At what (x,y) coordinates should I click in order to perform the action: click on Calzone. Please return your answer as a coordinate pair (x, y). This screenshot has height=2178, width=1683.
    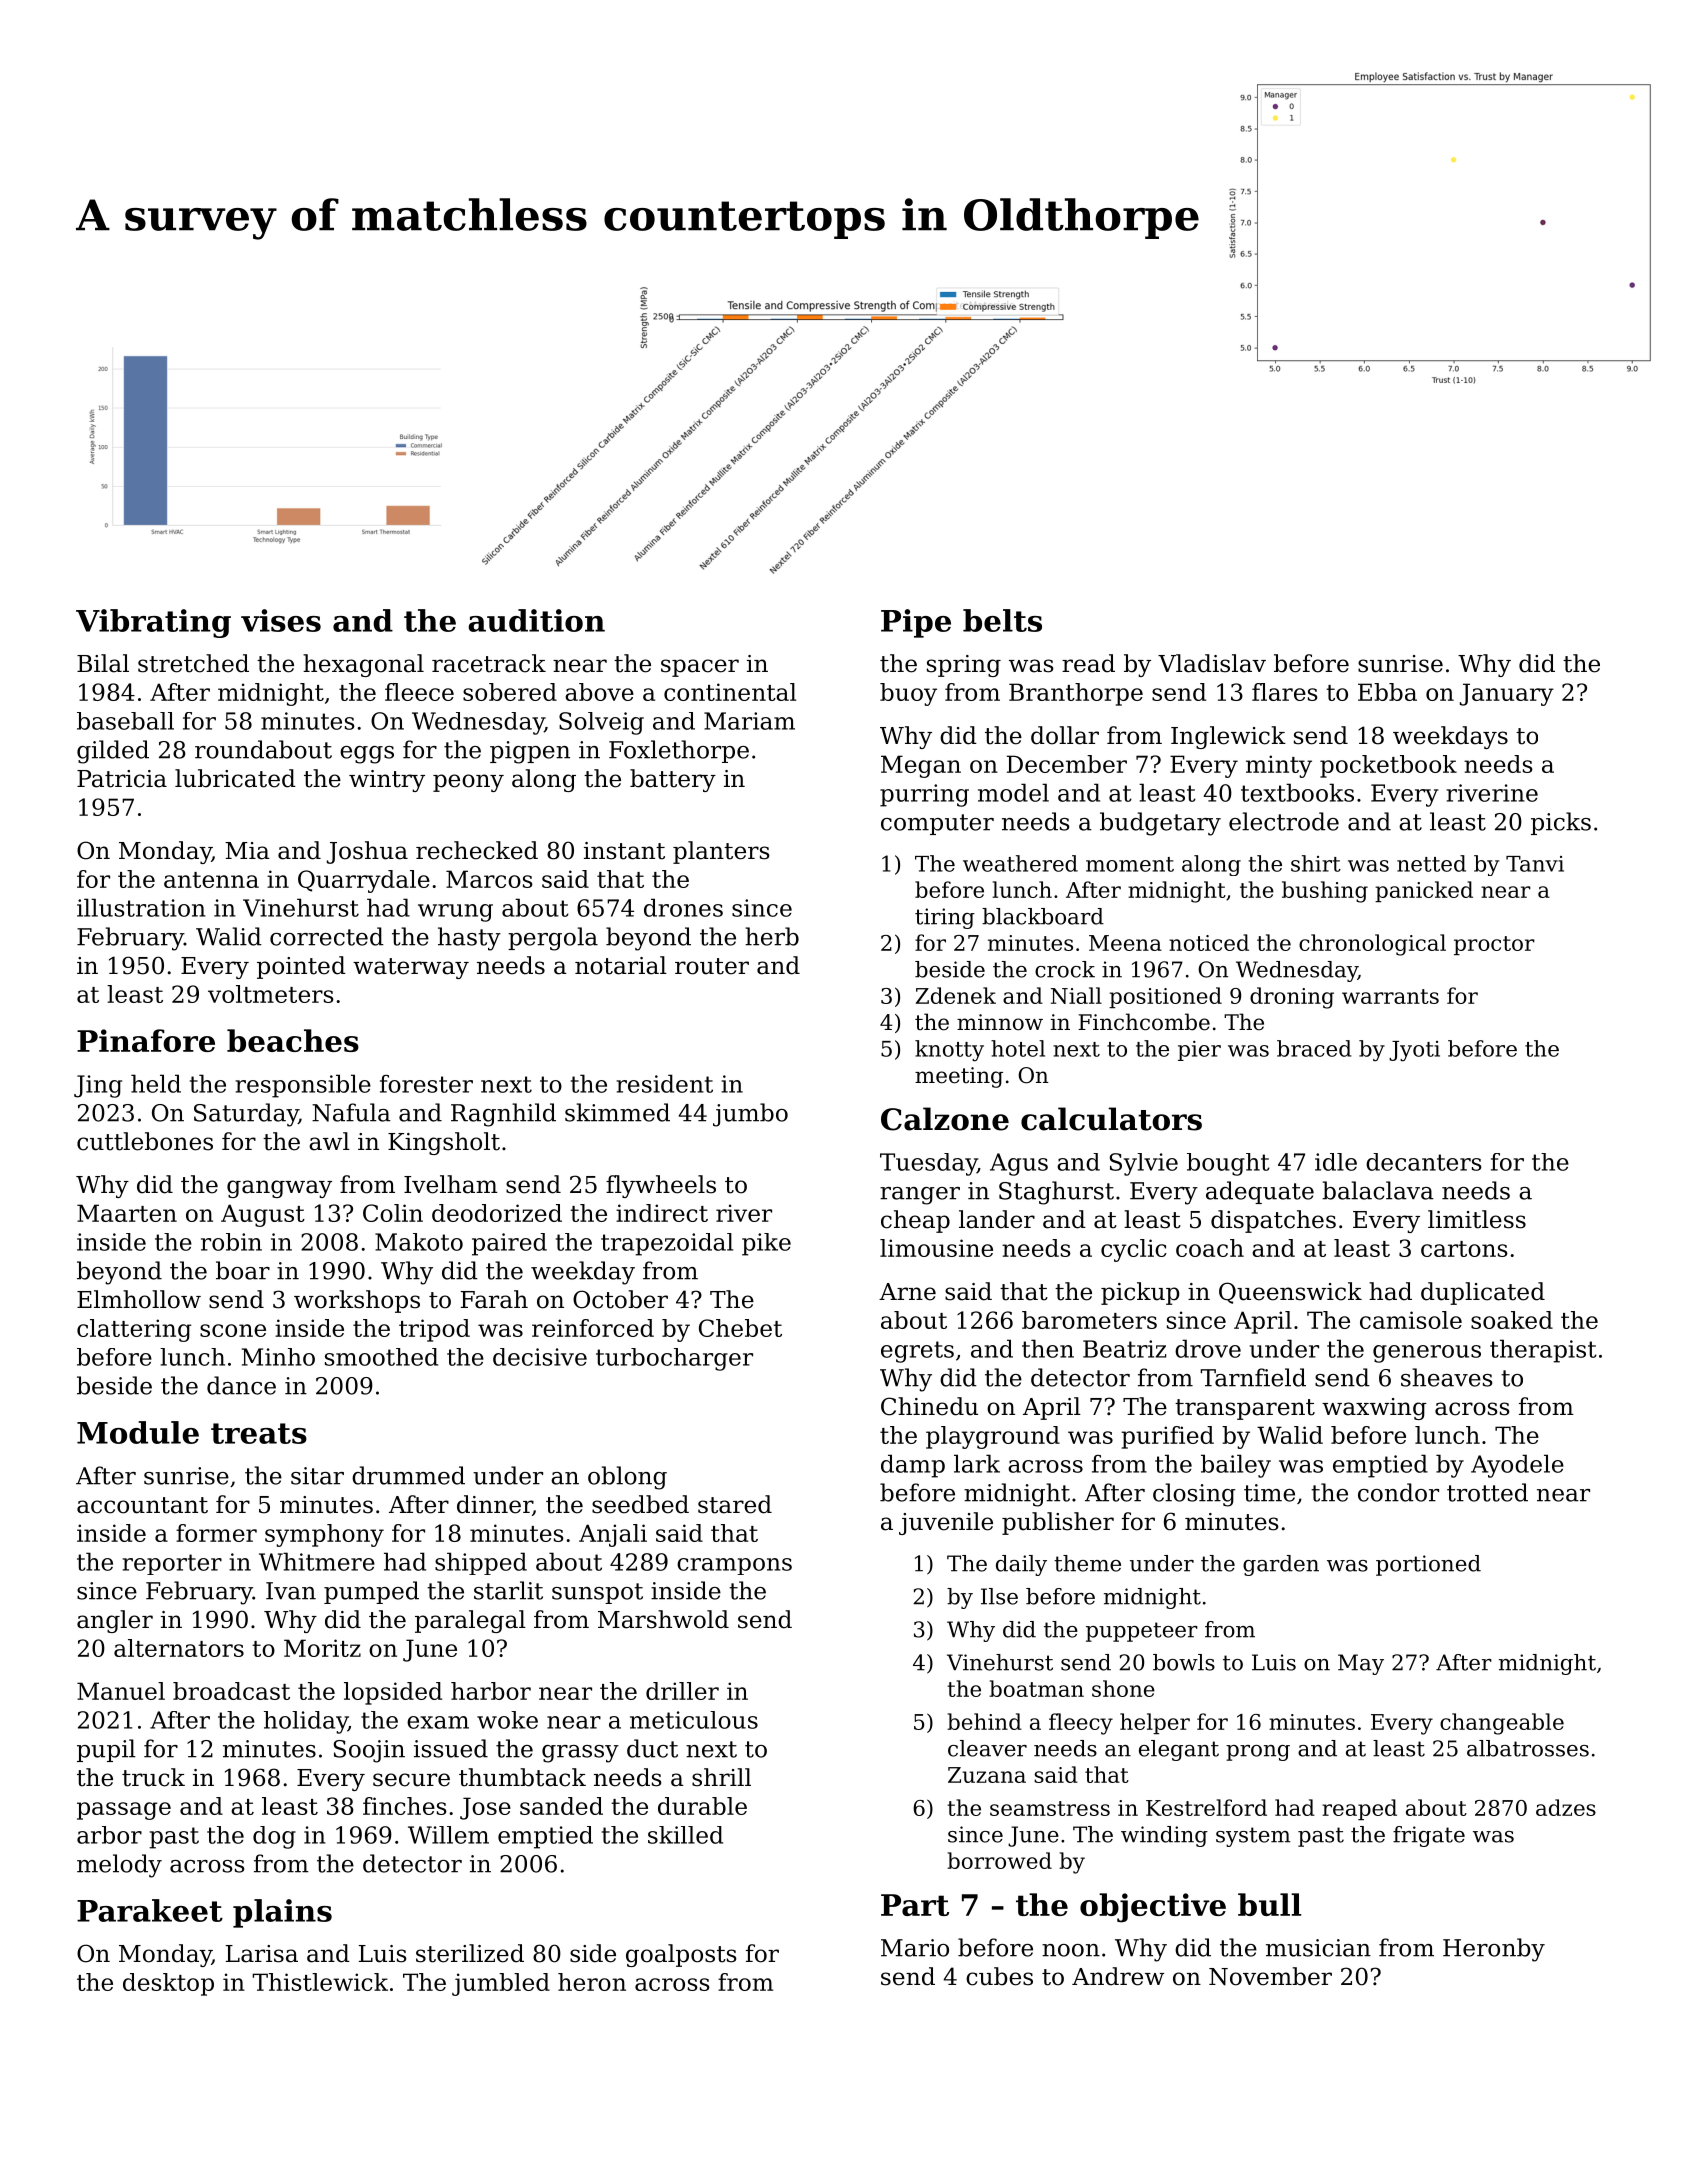
    Looking at the image, I should click on (945, 1119).
